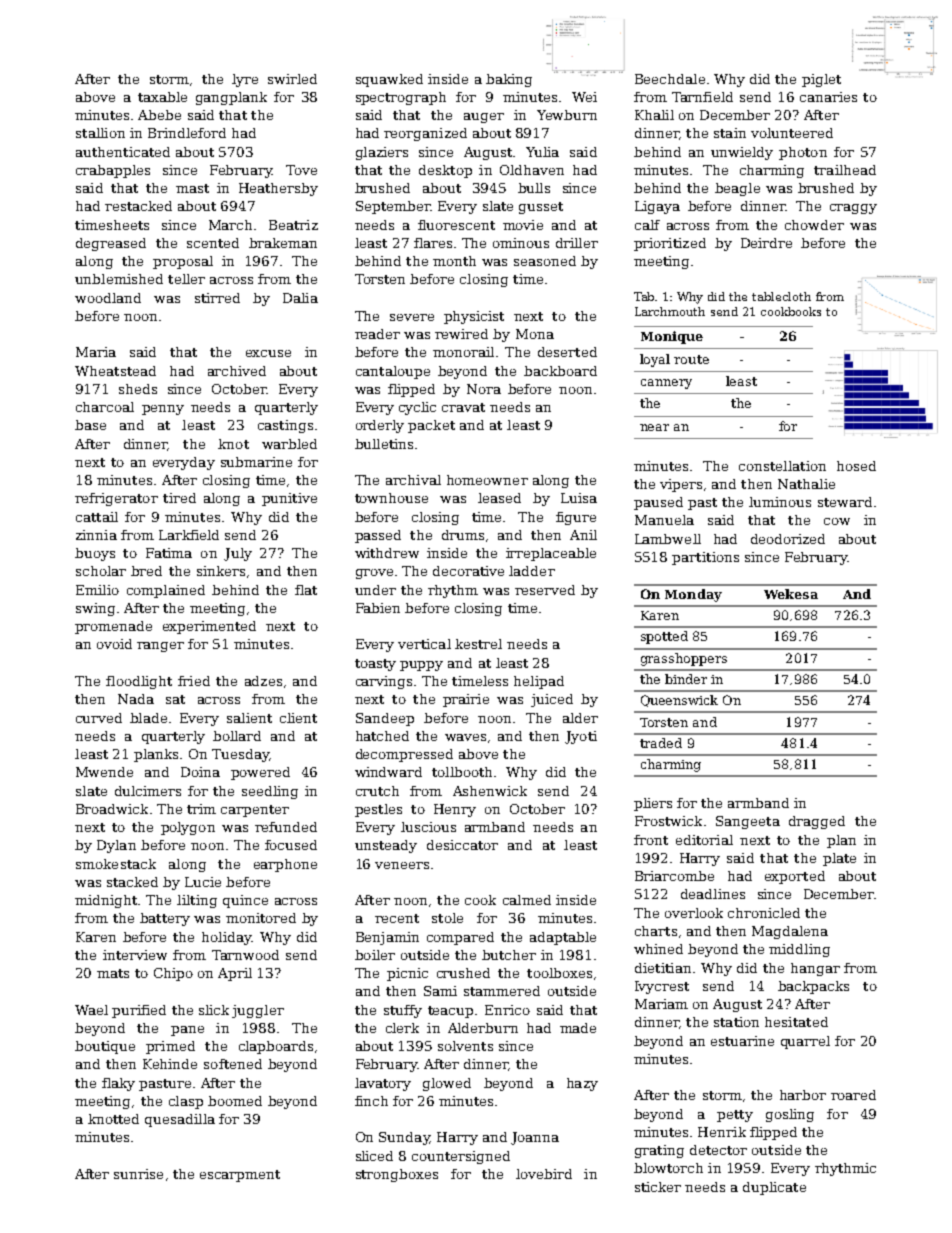 This screenshot has width=952, height=1233. What do you see at coordinates (91, 1010) in the screenshot?
I see `Wael` at bounding box center [91, 1010].
